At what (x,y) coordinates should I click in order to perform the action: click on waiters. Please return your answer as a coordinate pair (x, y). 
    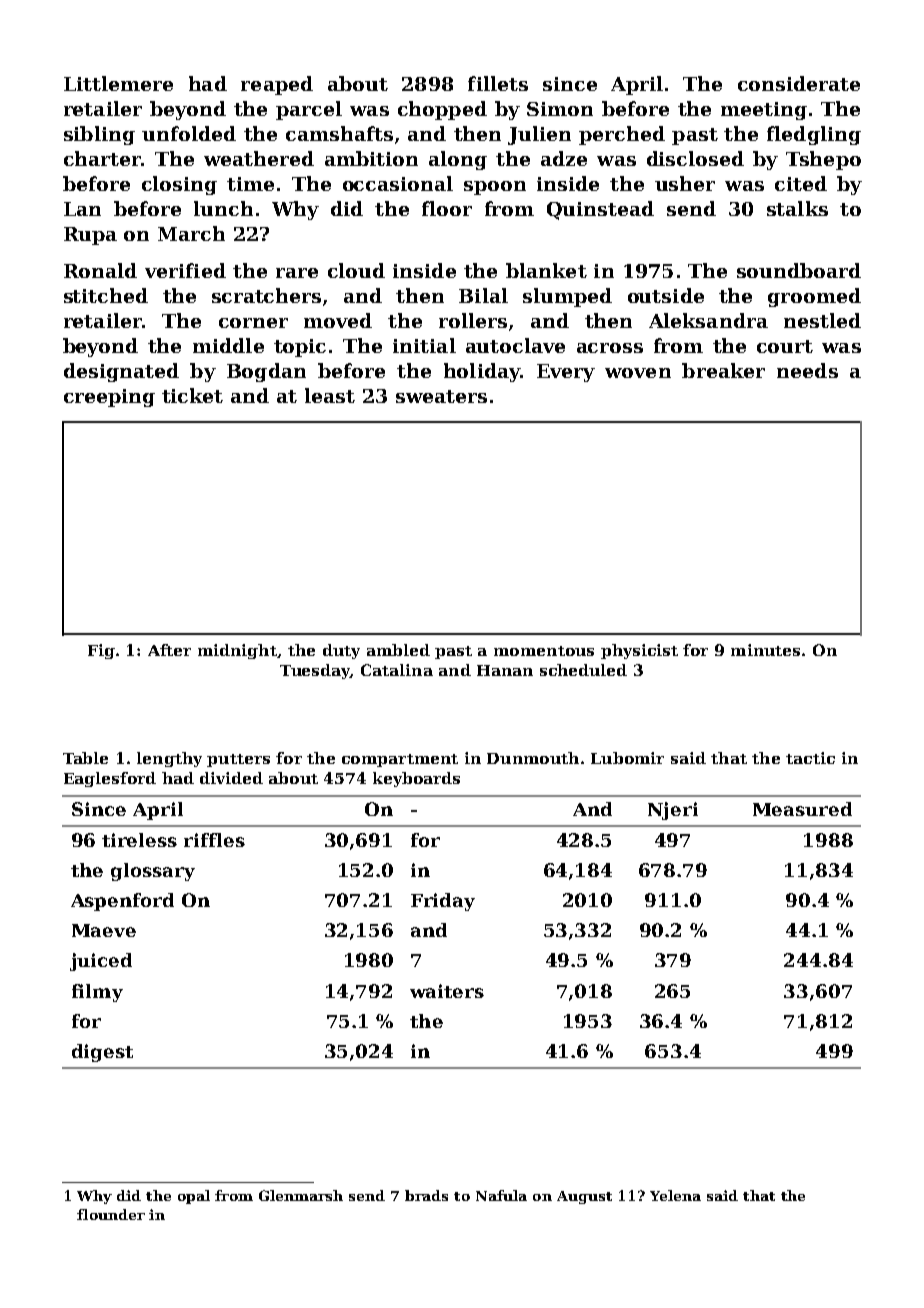
    Looking at the image, I should click on (447, 991).
